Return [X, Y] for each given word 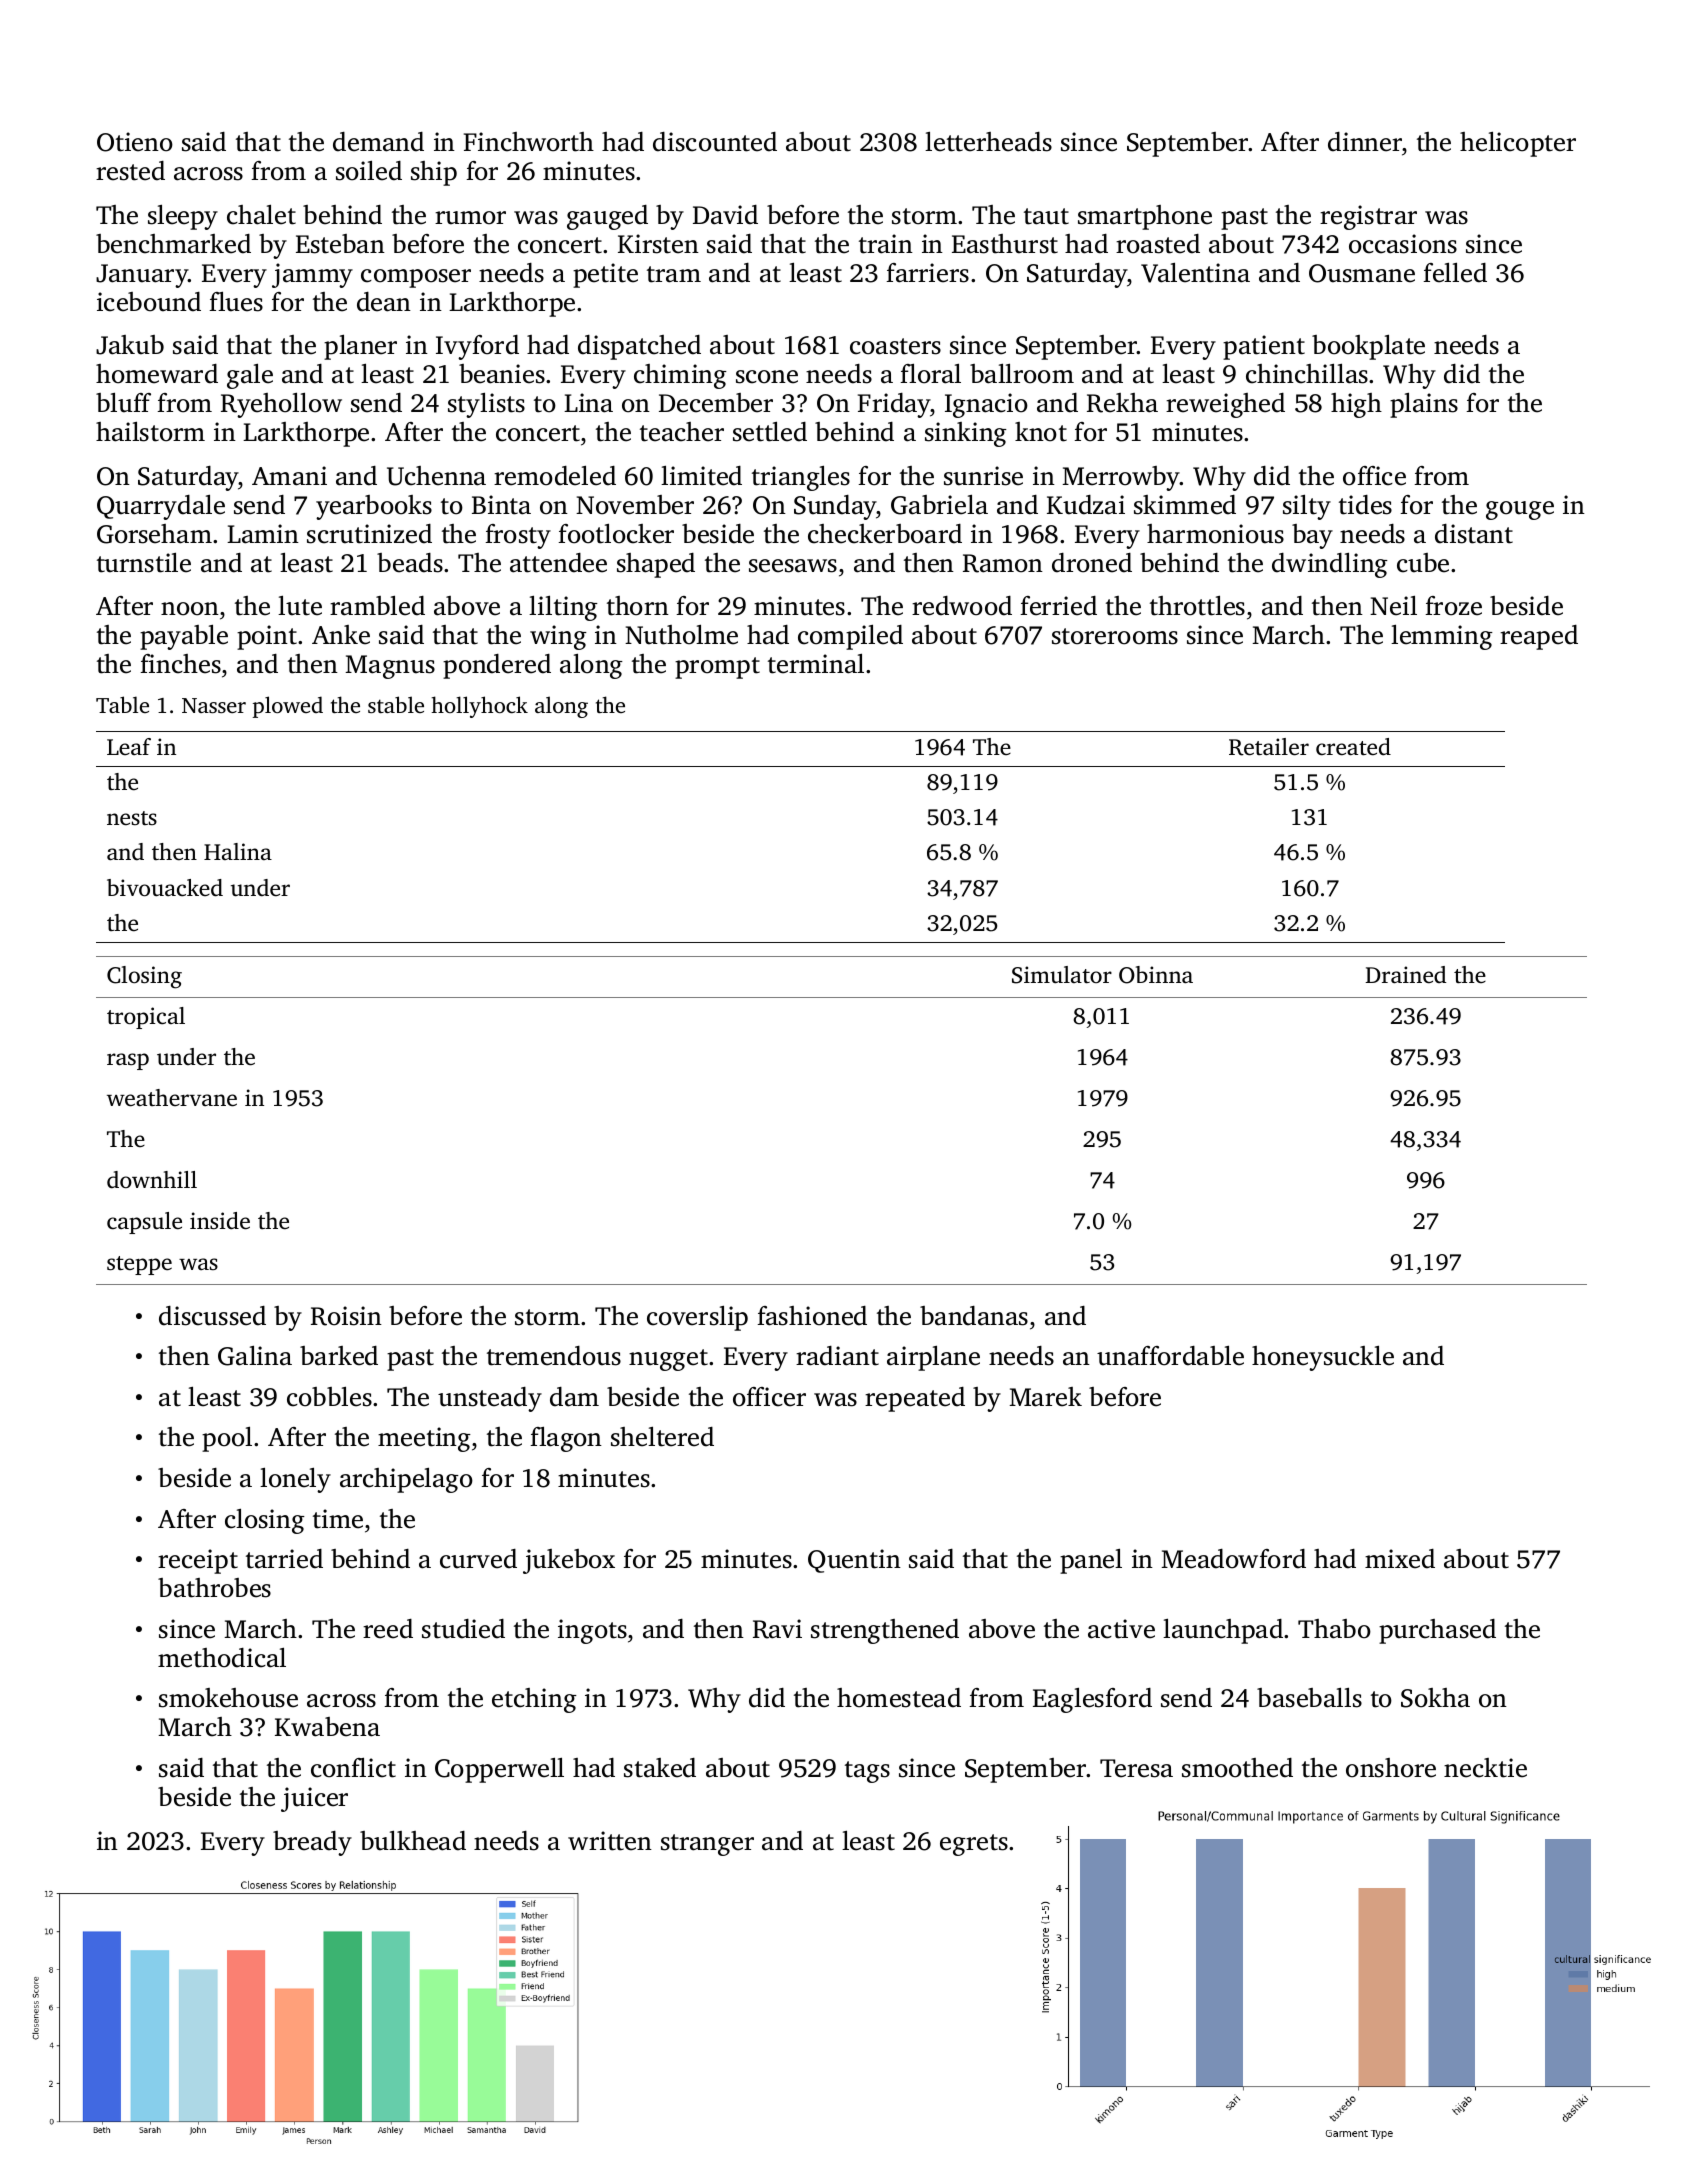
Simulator [1062, 975]
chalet [261, 215]
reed [388, 1629]
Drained [1405, 975]
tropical [146, 1018]
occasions [1403, 244]
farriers [927, 273]
